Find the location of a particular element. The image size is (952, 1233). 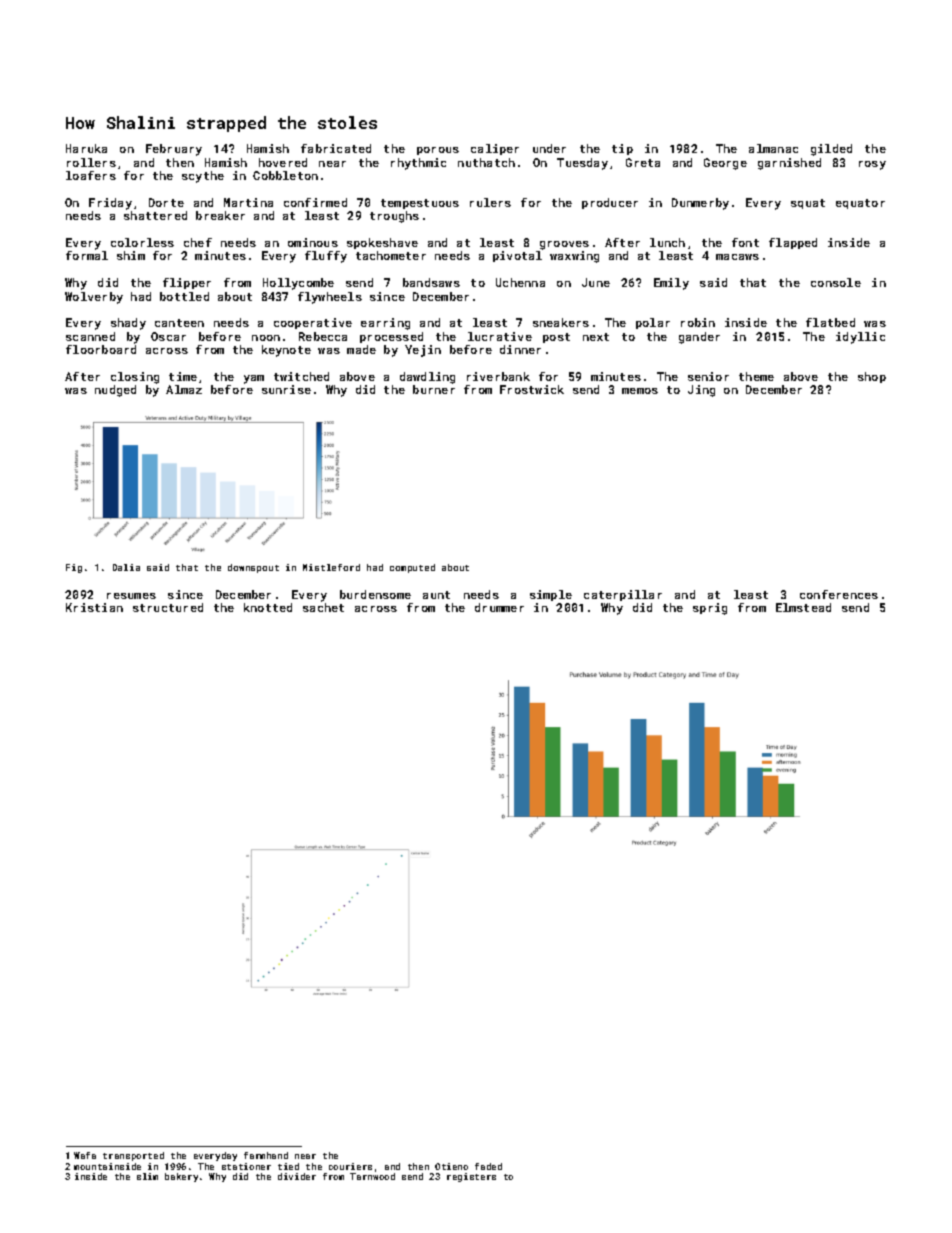

faded is located at coordinates (488, 1166).
